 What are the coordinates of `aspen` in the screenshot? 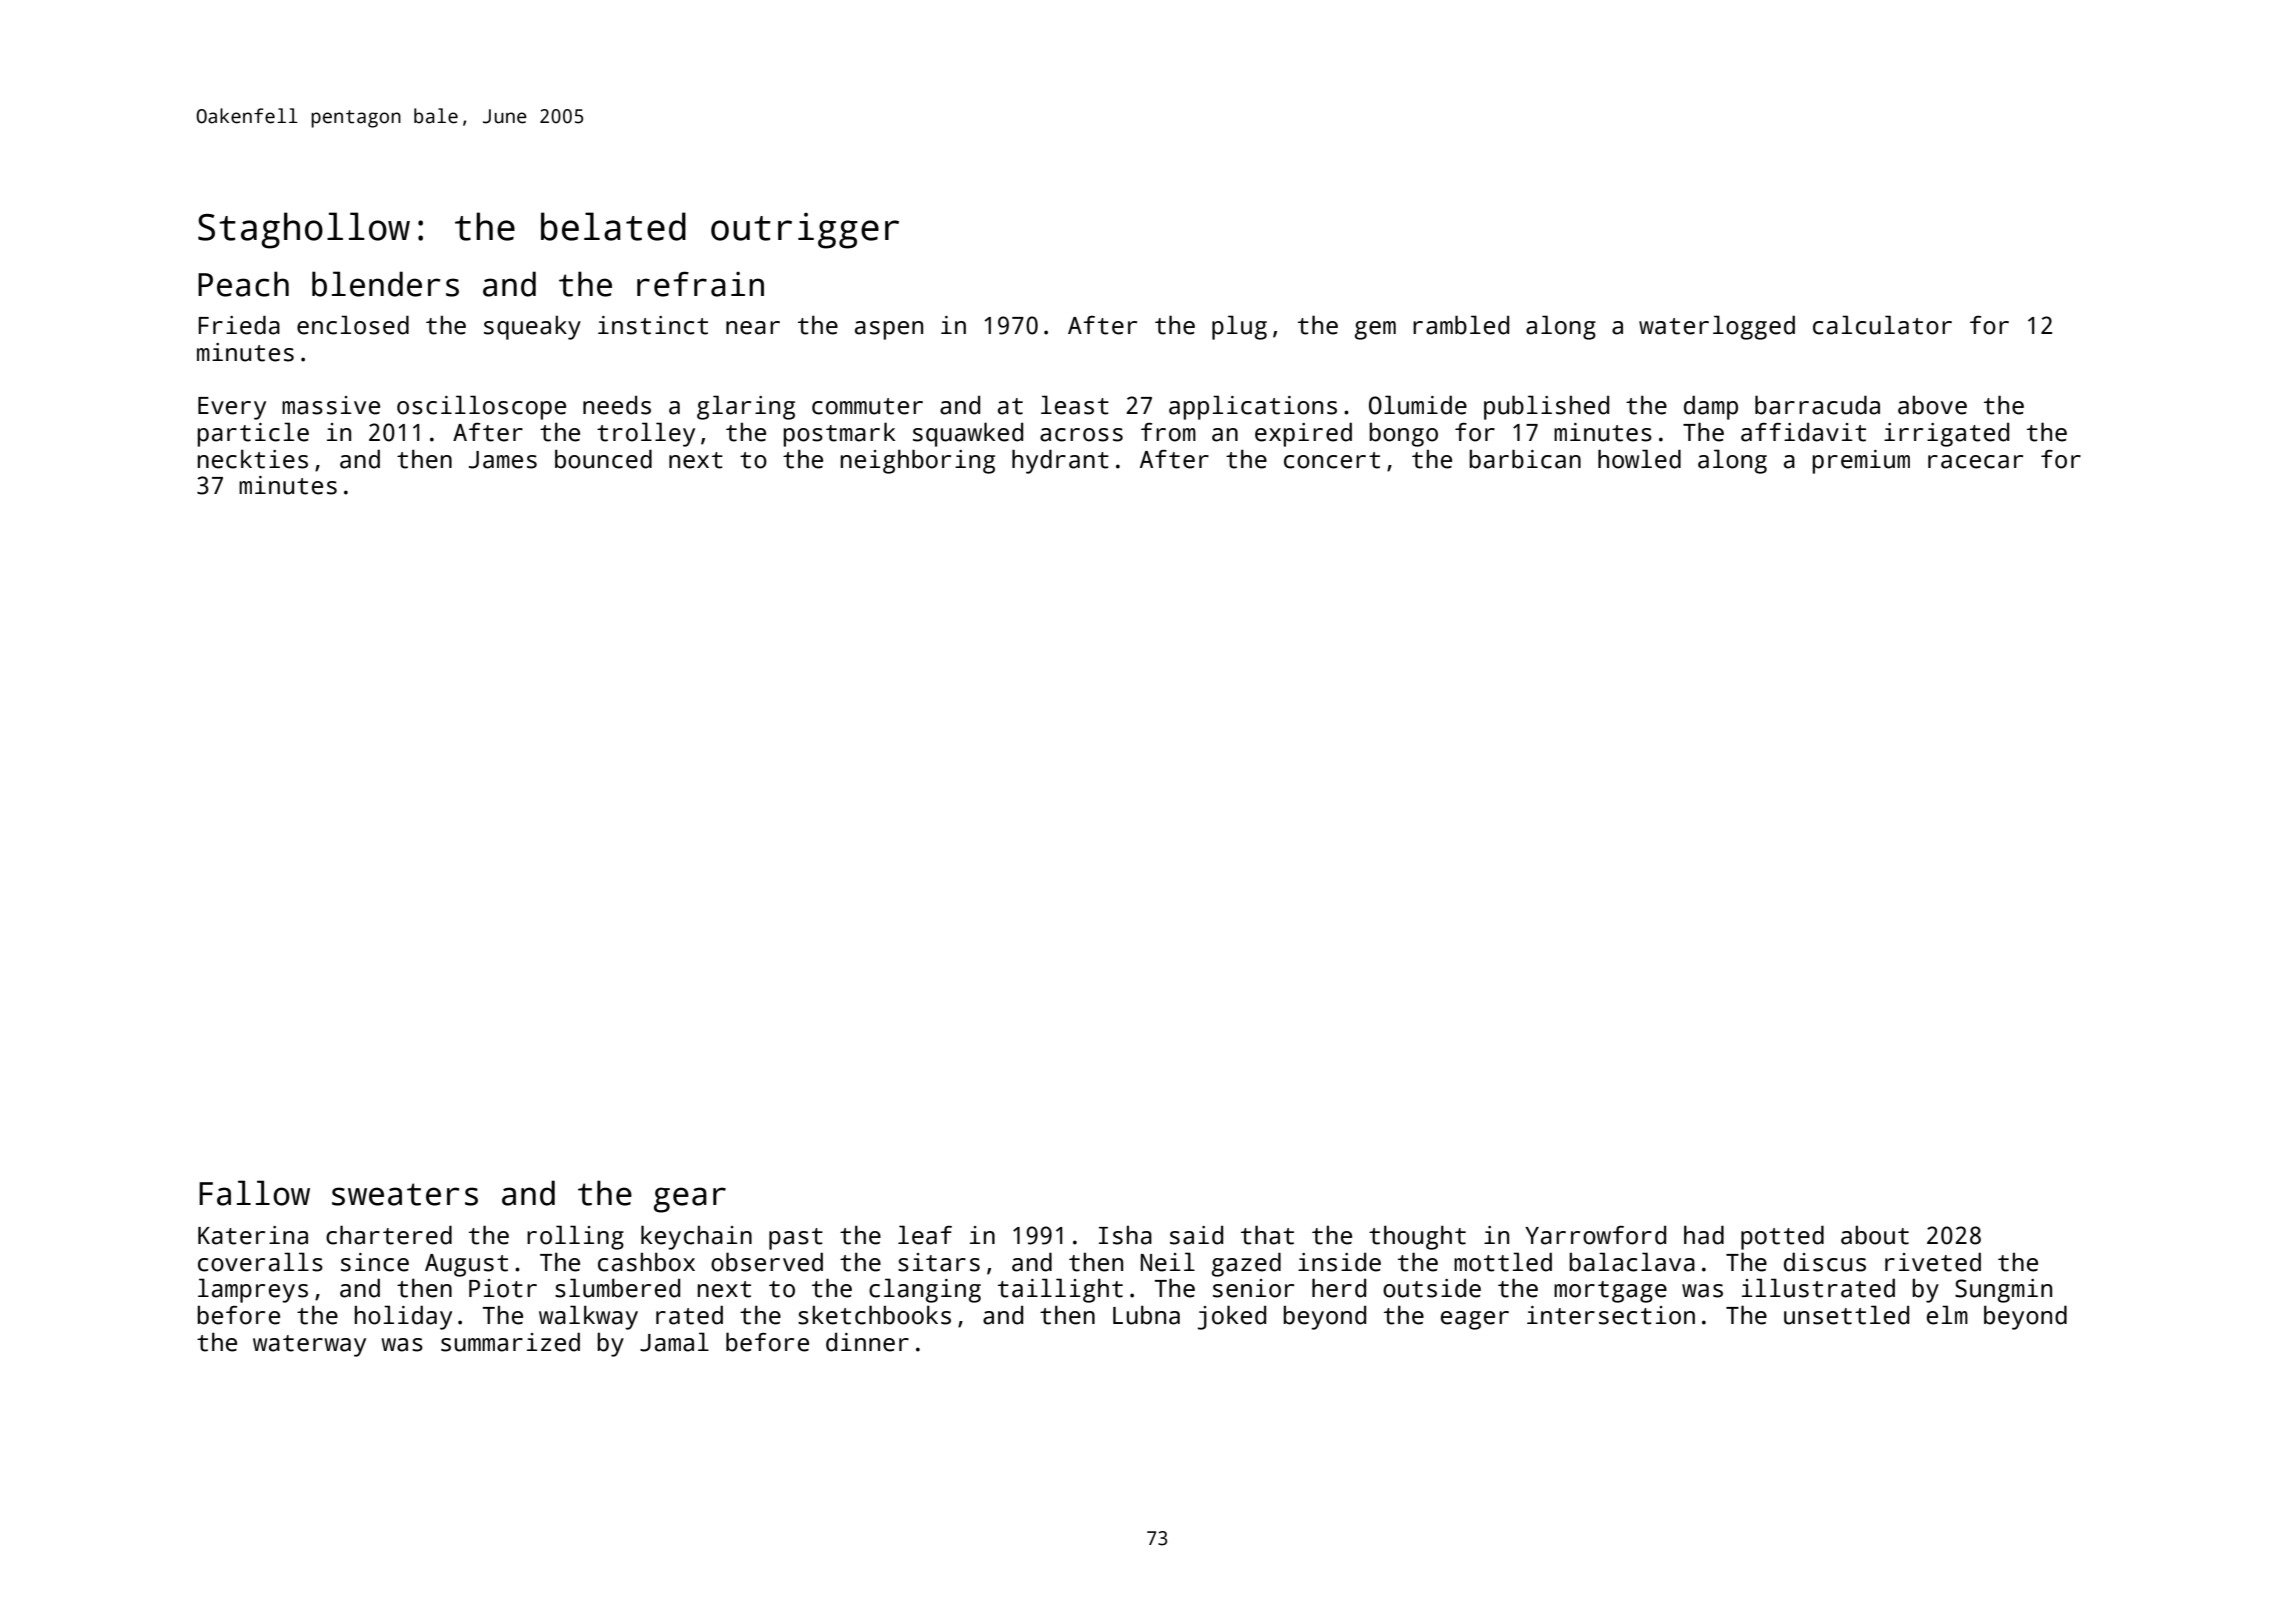 It's located at (889, 330).
